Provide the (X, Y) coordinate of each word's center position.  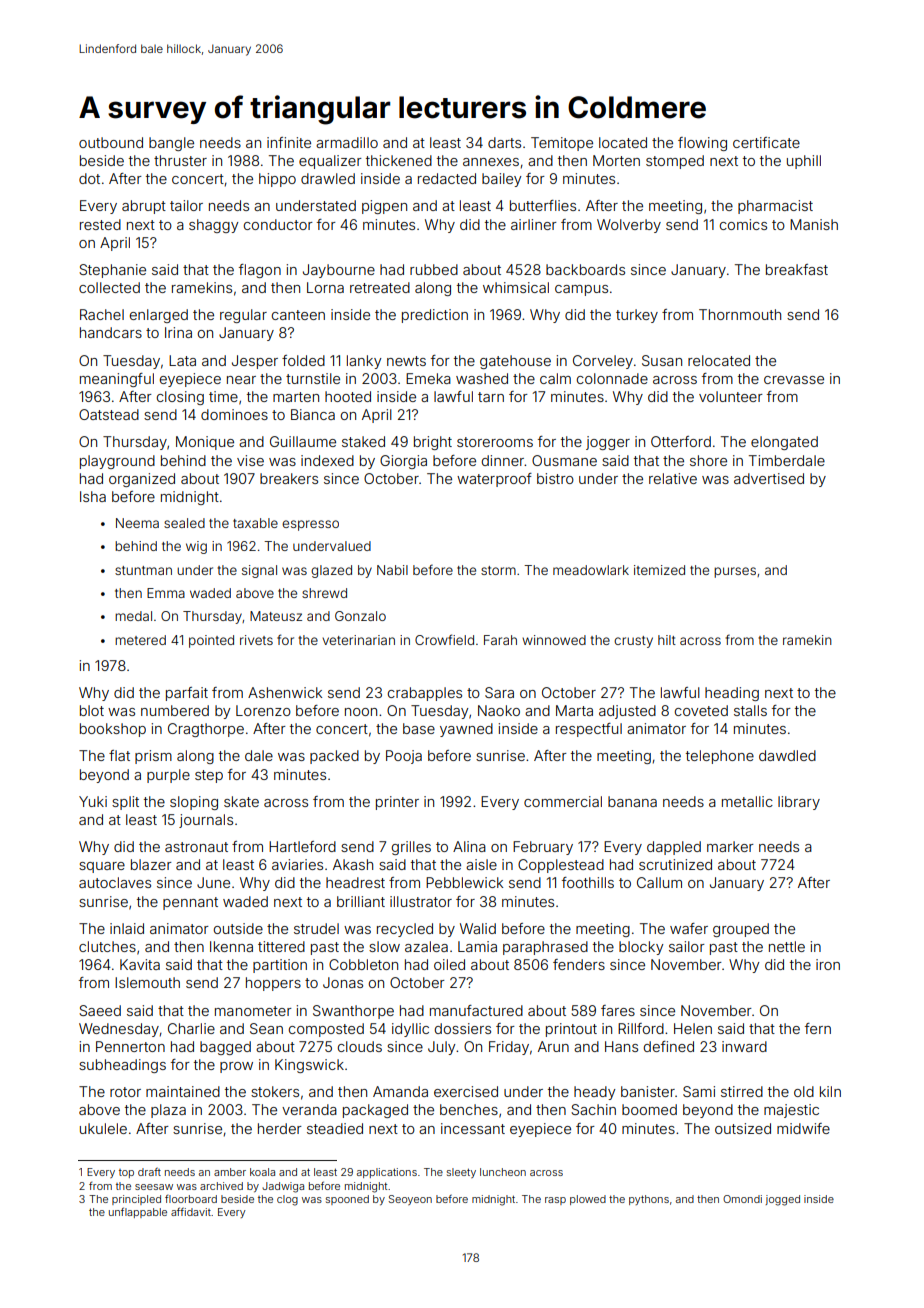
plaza (168, 1111)
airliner (534, 224)
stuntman (143, 570)
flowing (702, 144)
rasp (555, 1201)
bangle (171, 144)
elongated (784, 443)
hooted (348, 396)
